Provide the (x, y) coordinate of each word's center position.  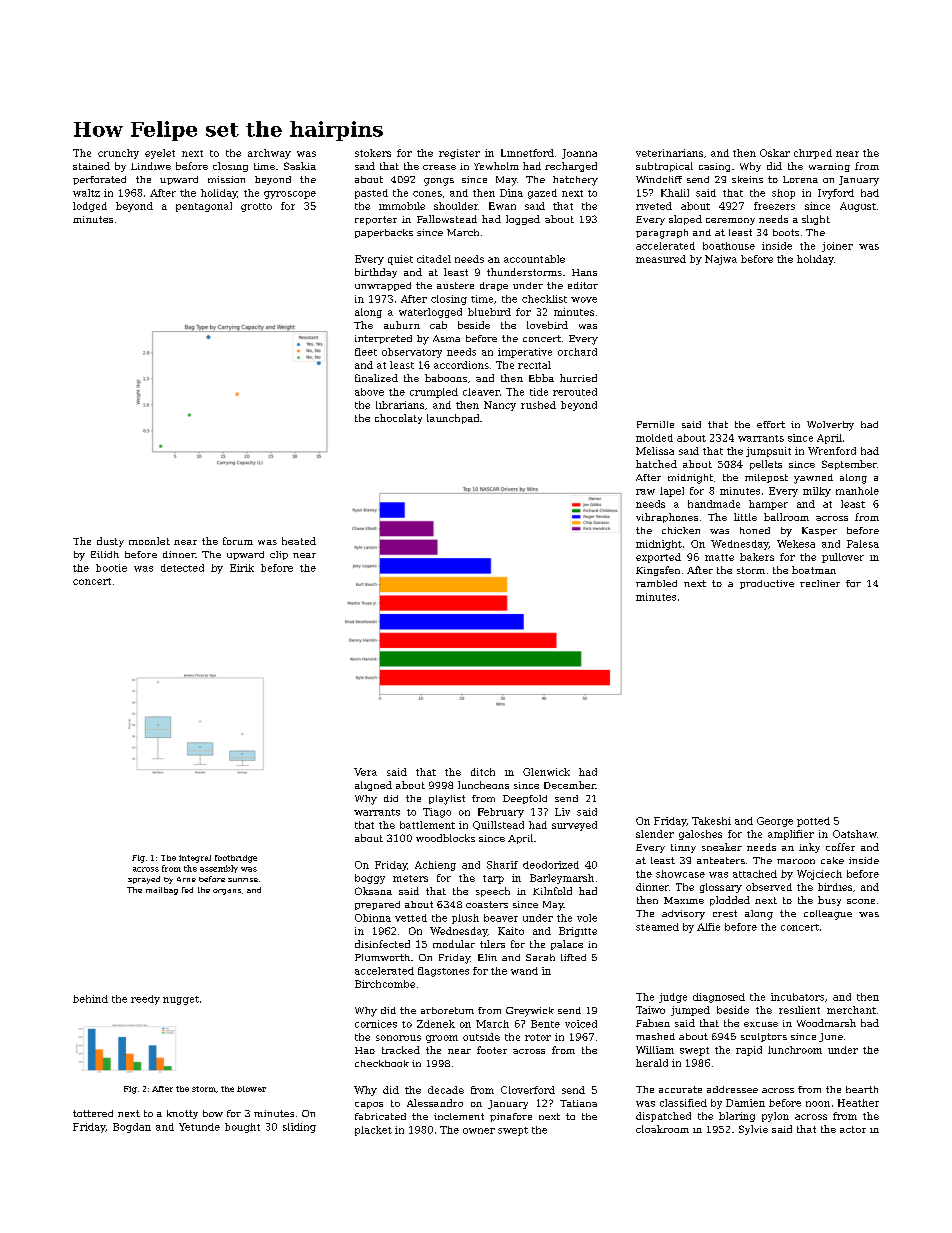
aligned (373, 786)
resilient (799, 1010)
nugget (181, 1000)
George (775, 822)
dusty (110, 542)
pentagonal (204, 207)
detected (182, 568)
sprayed (144, 880)
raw (645, 492)
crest (725, 913)
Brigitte (578, 932)
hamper (768, 505)
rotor (538, 1037)
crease (439, 167)
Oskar (775, 153)
